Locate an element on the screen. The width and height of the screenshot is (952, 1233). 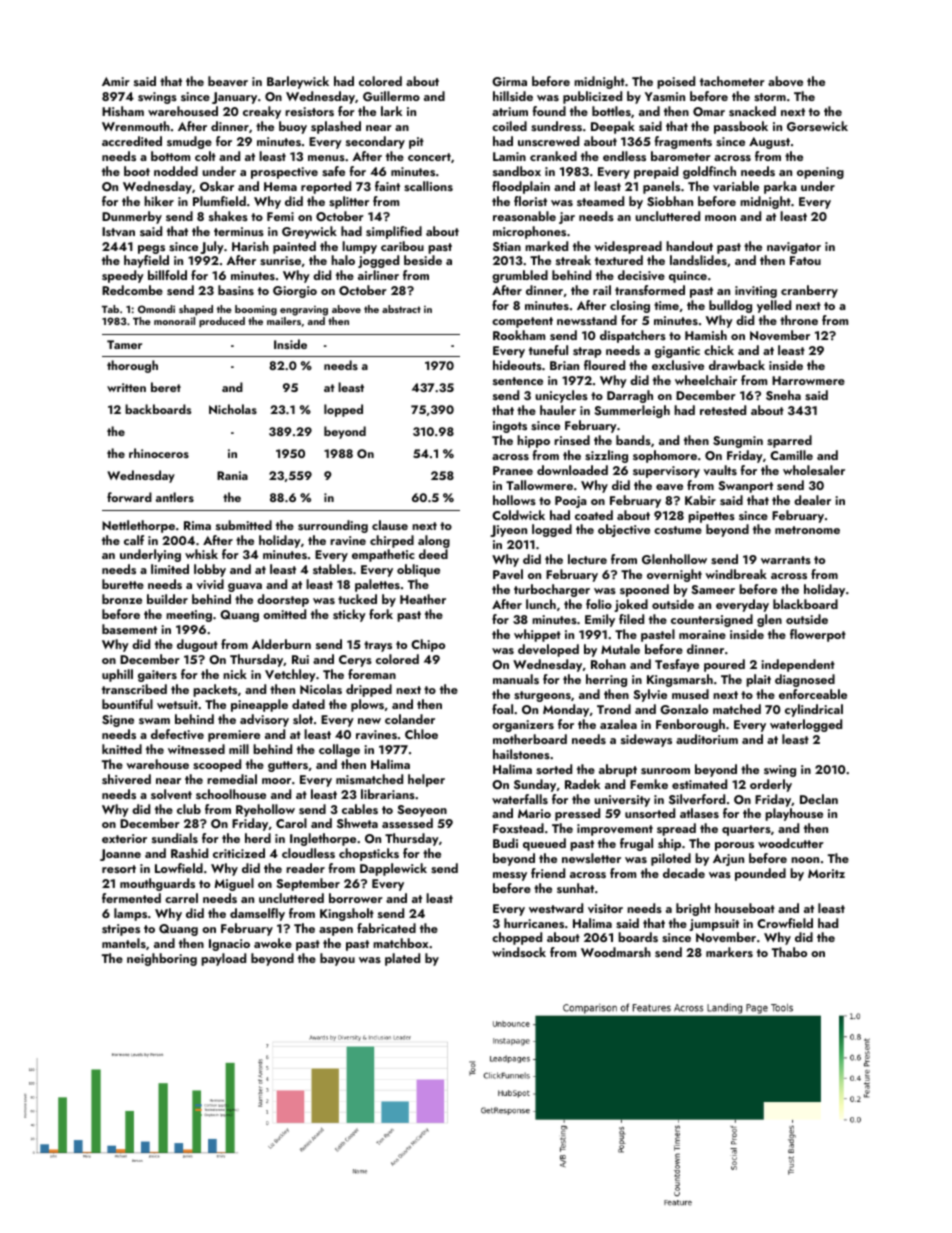
premiere is located at coordinates (234, 736).
